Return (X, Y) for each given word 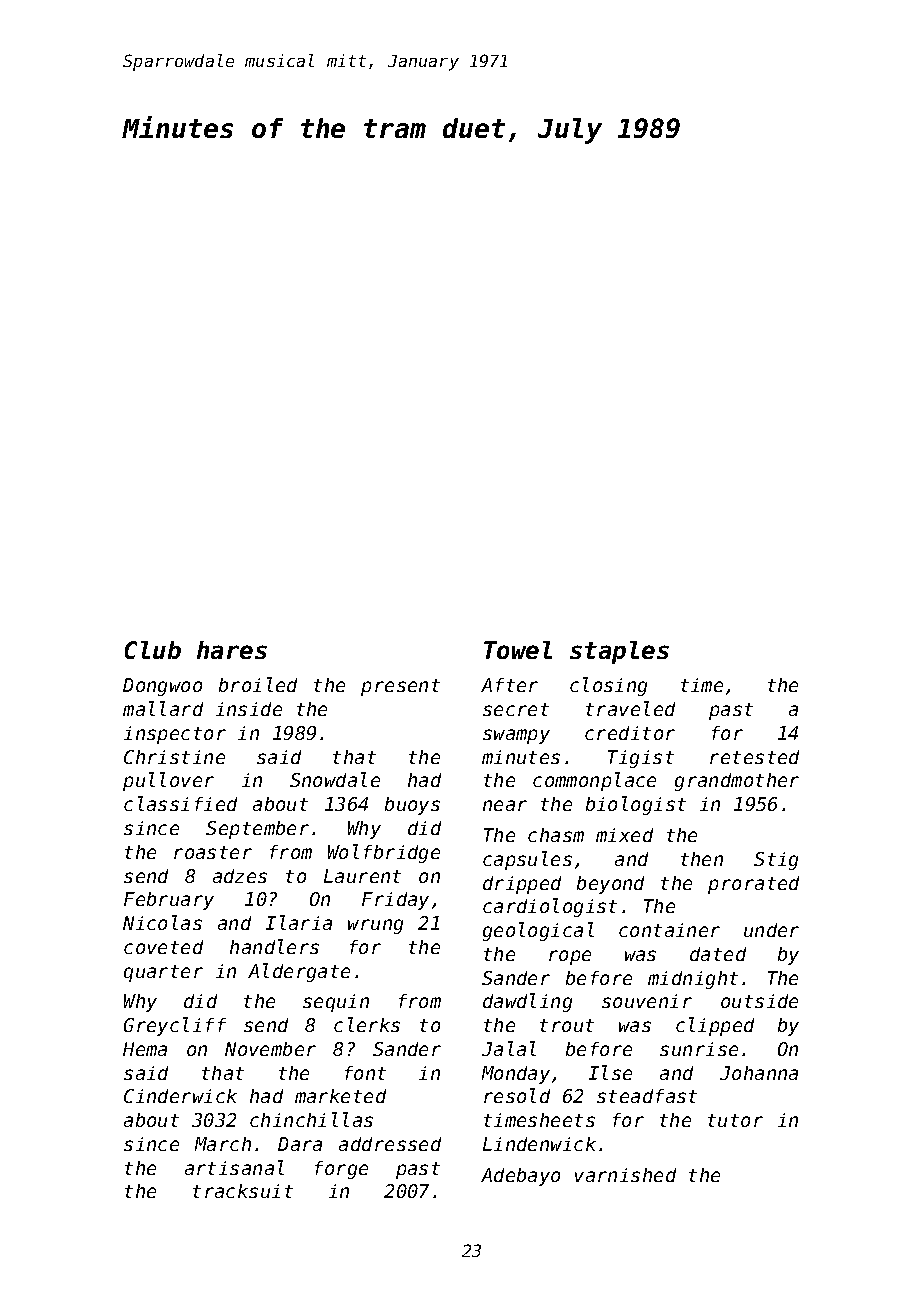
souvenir (647, 1001)
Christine (174, 757)
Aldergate (299, 972)
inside (249, 709)
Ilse (610, 1072)
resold (517, 1095)
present (400, 687)
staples (619, 652)
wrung (375, 926)
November (270, 1049)
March (223, 1144)
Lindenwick (539, 1144)
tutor (735, 1120)
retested (754, 757)
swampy (516, 736)
